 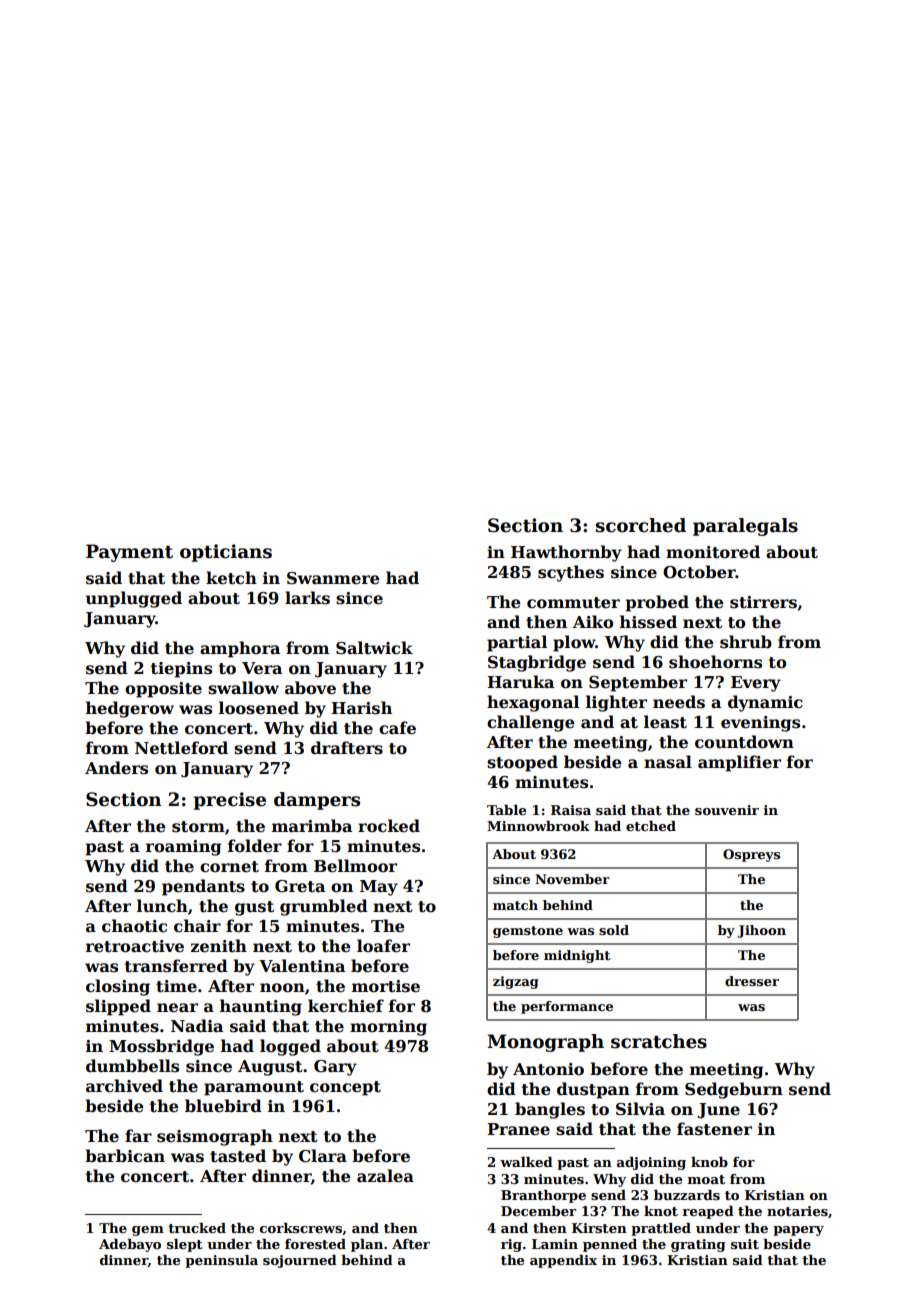 What do you see at coordinates (300, 1261) in the screenshot?
I see `sojourned` at bounding box center [300, 1261].
